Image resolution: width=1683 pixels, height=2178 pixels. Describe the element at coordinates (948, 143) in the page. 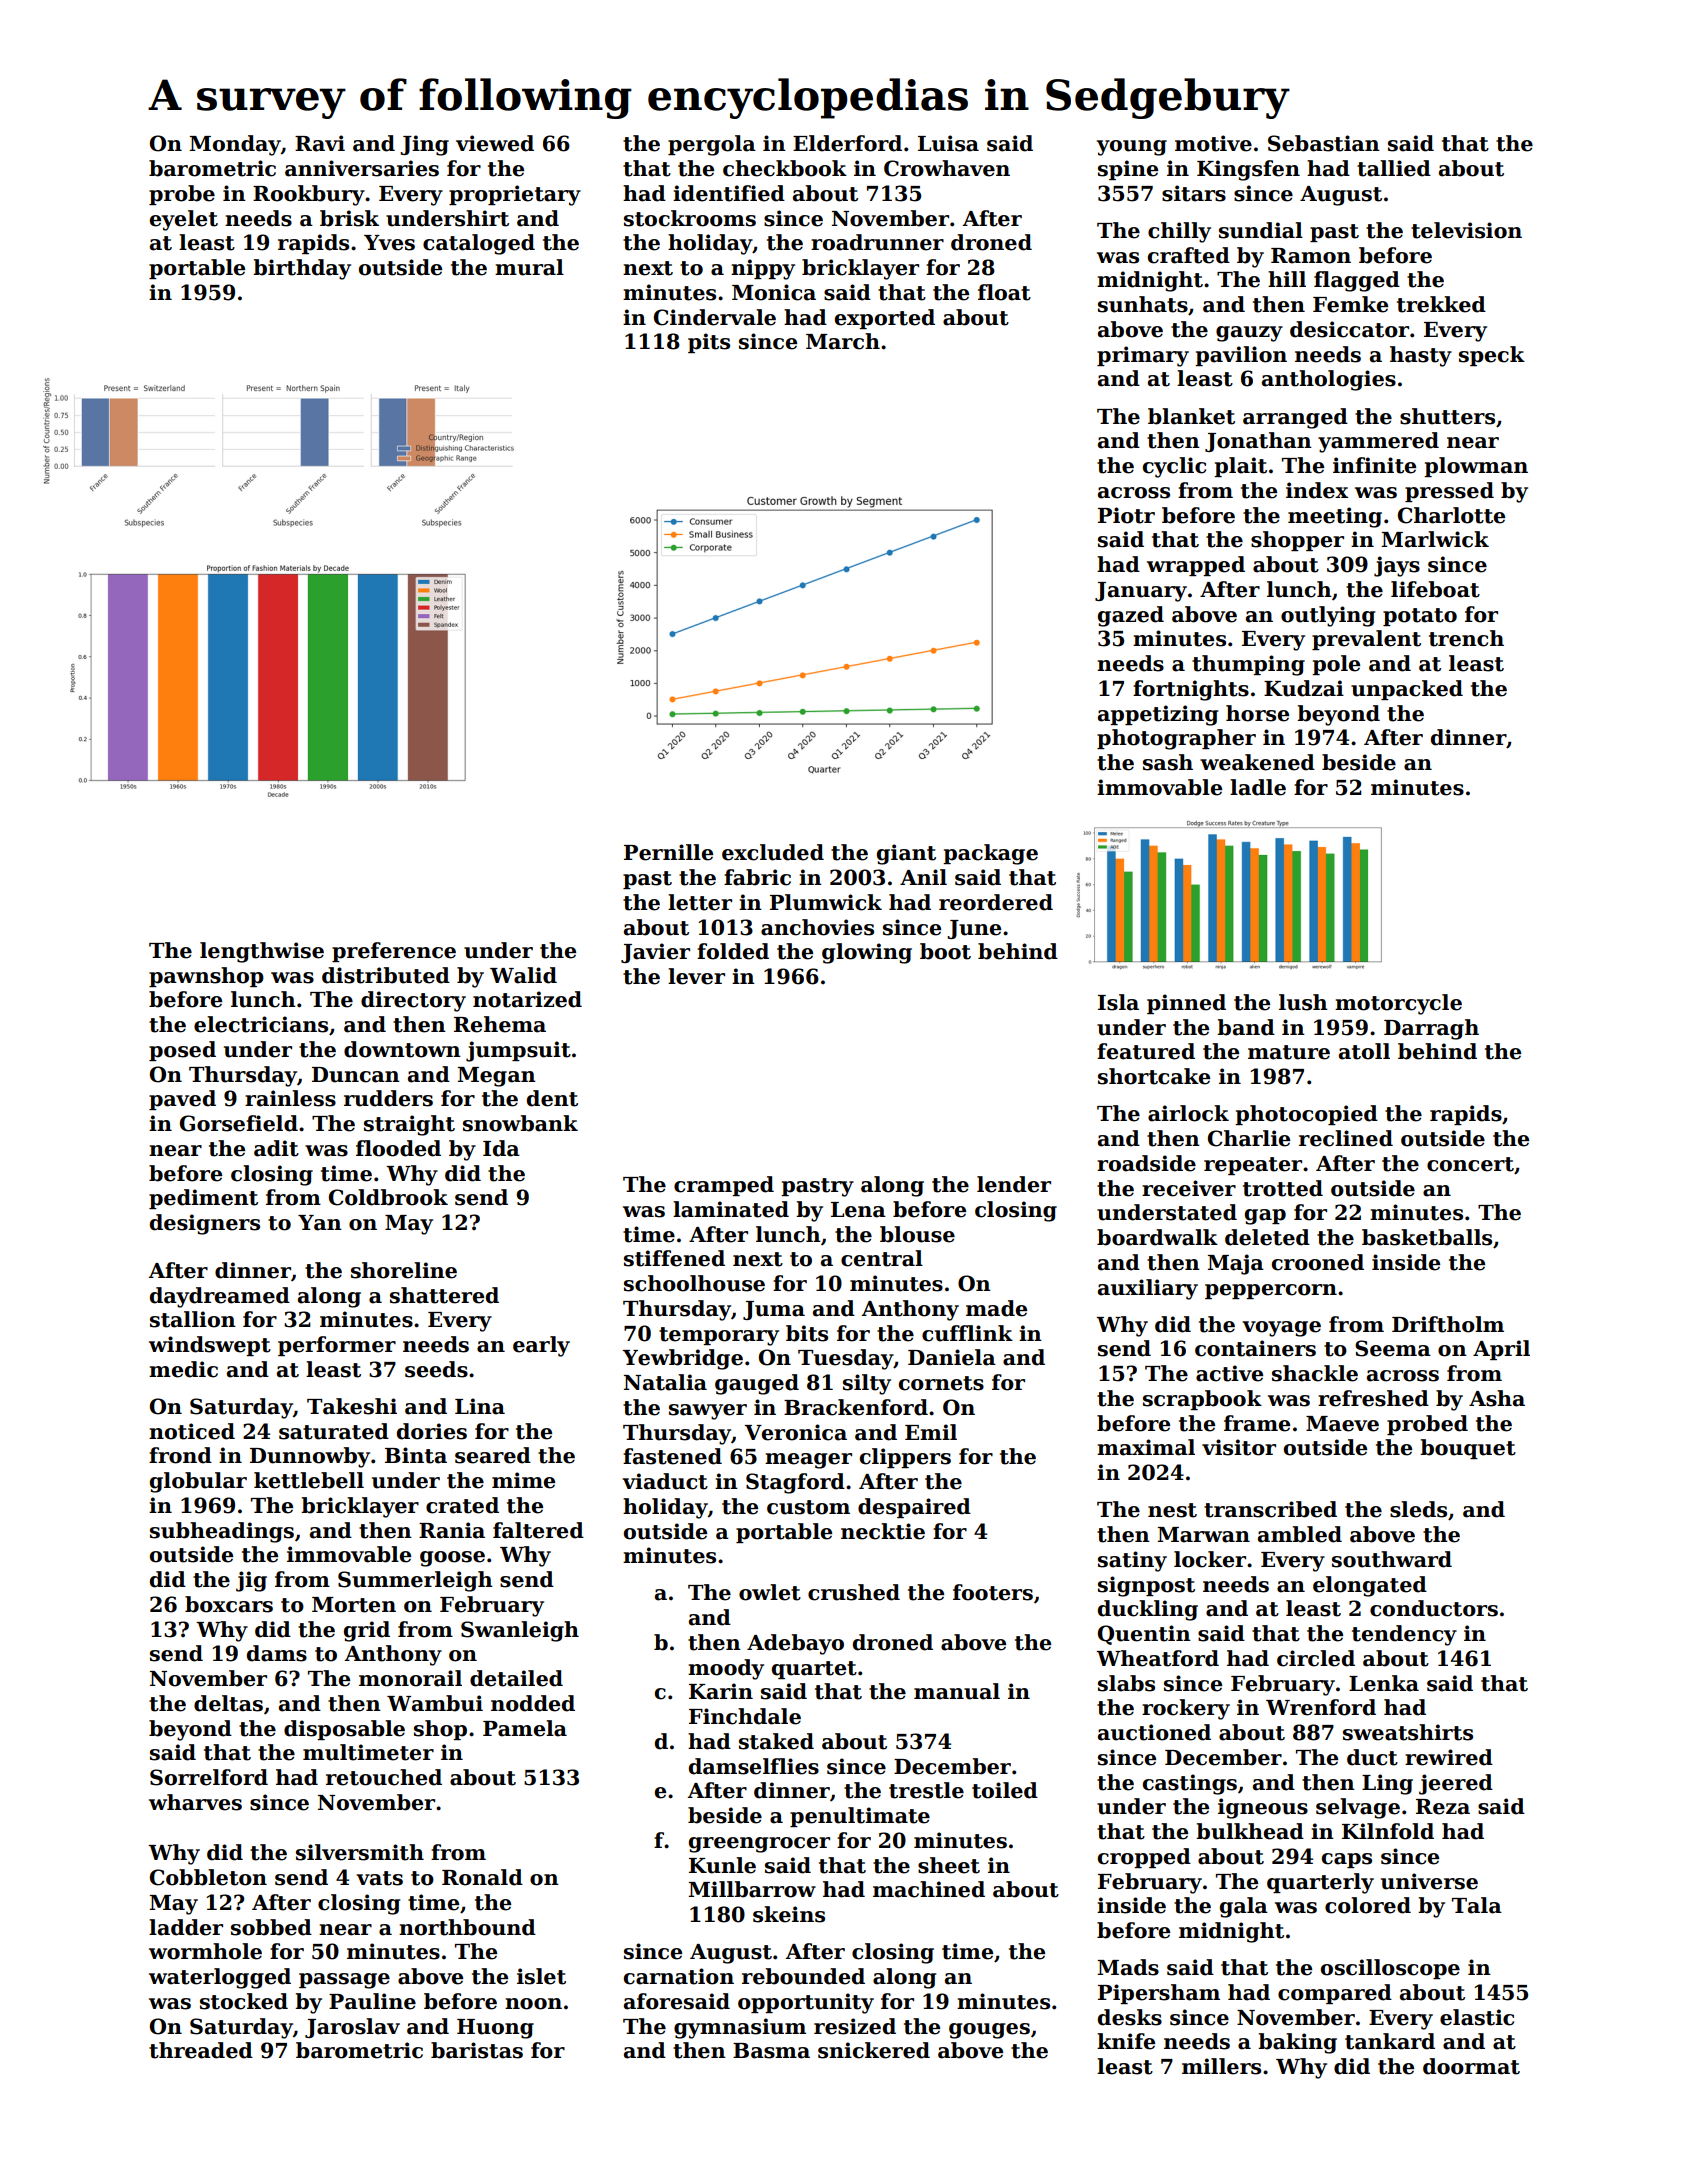

I see `Luisa` at that location.
